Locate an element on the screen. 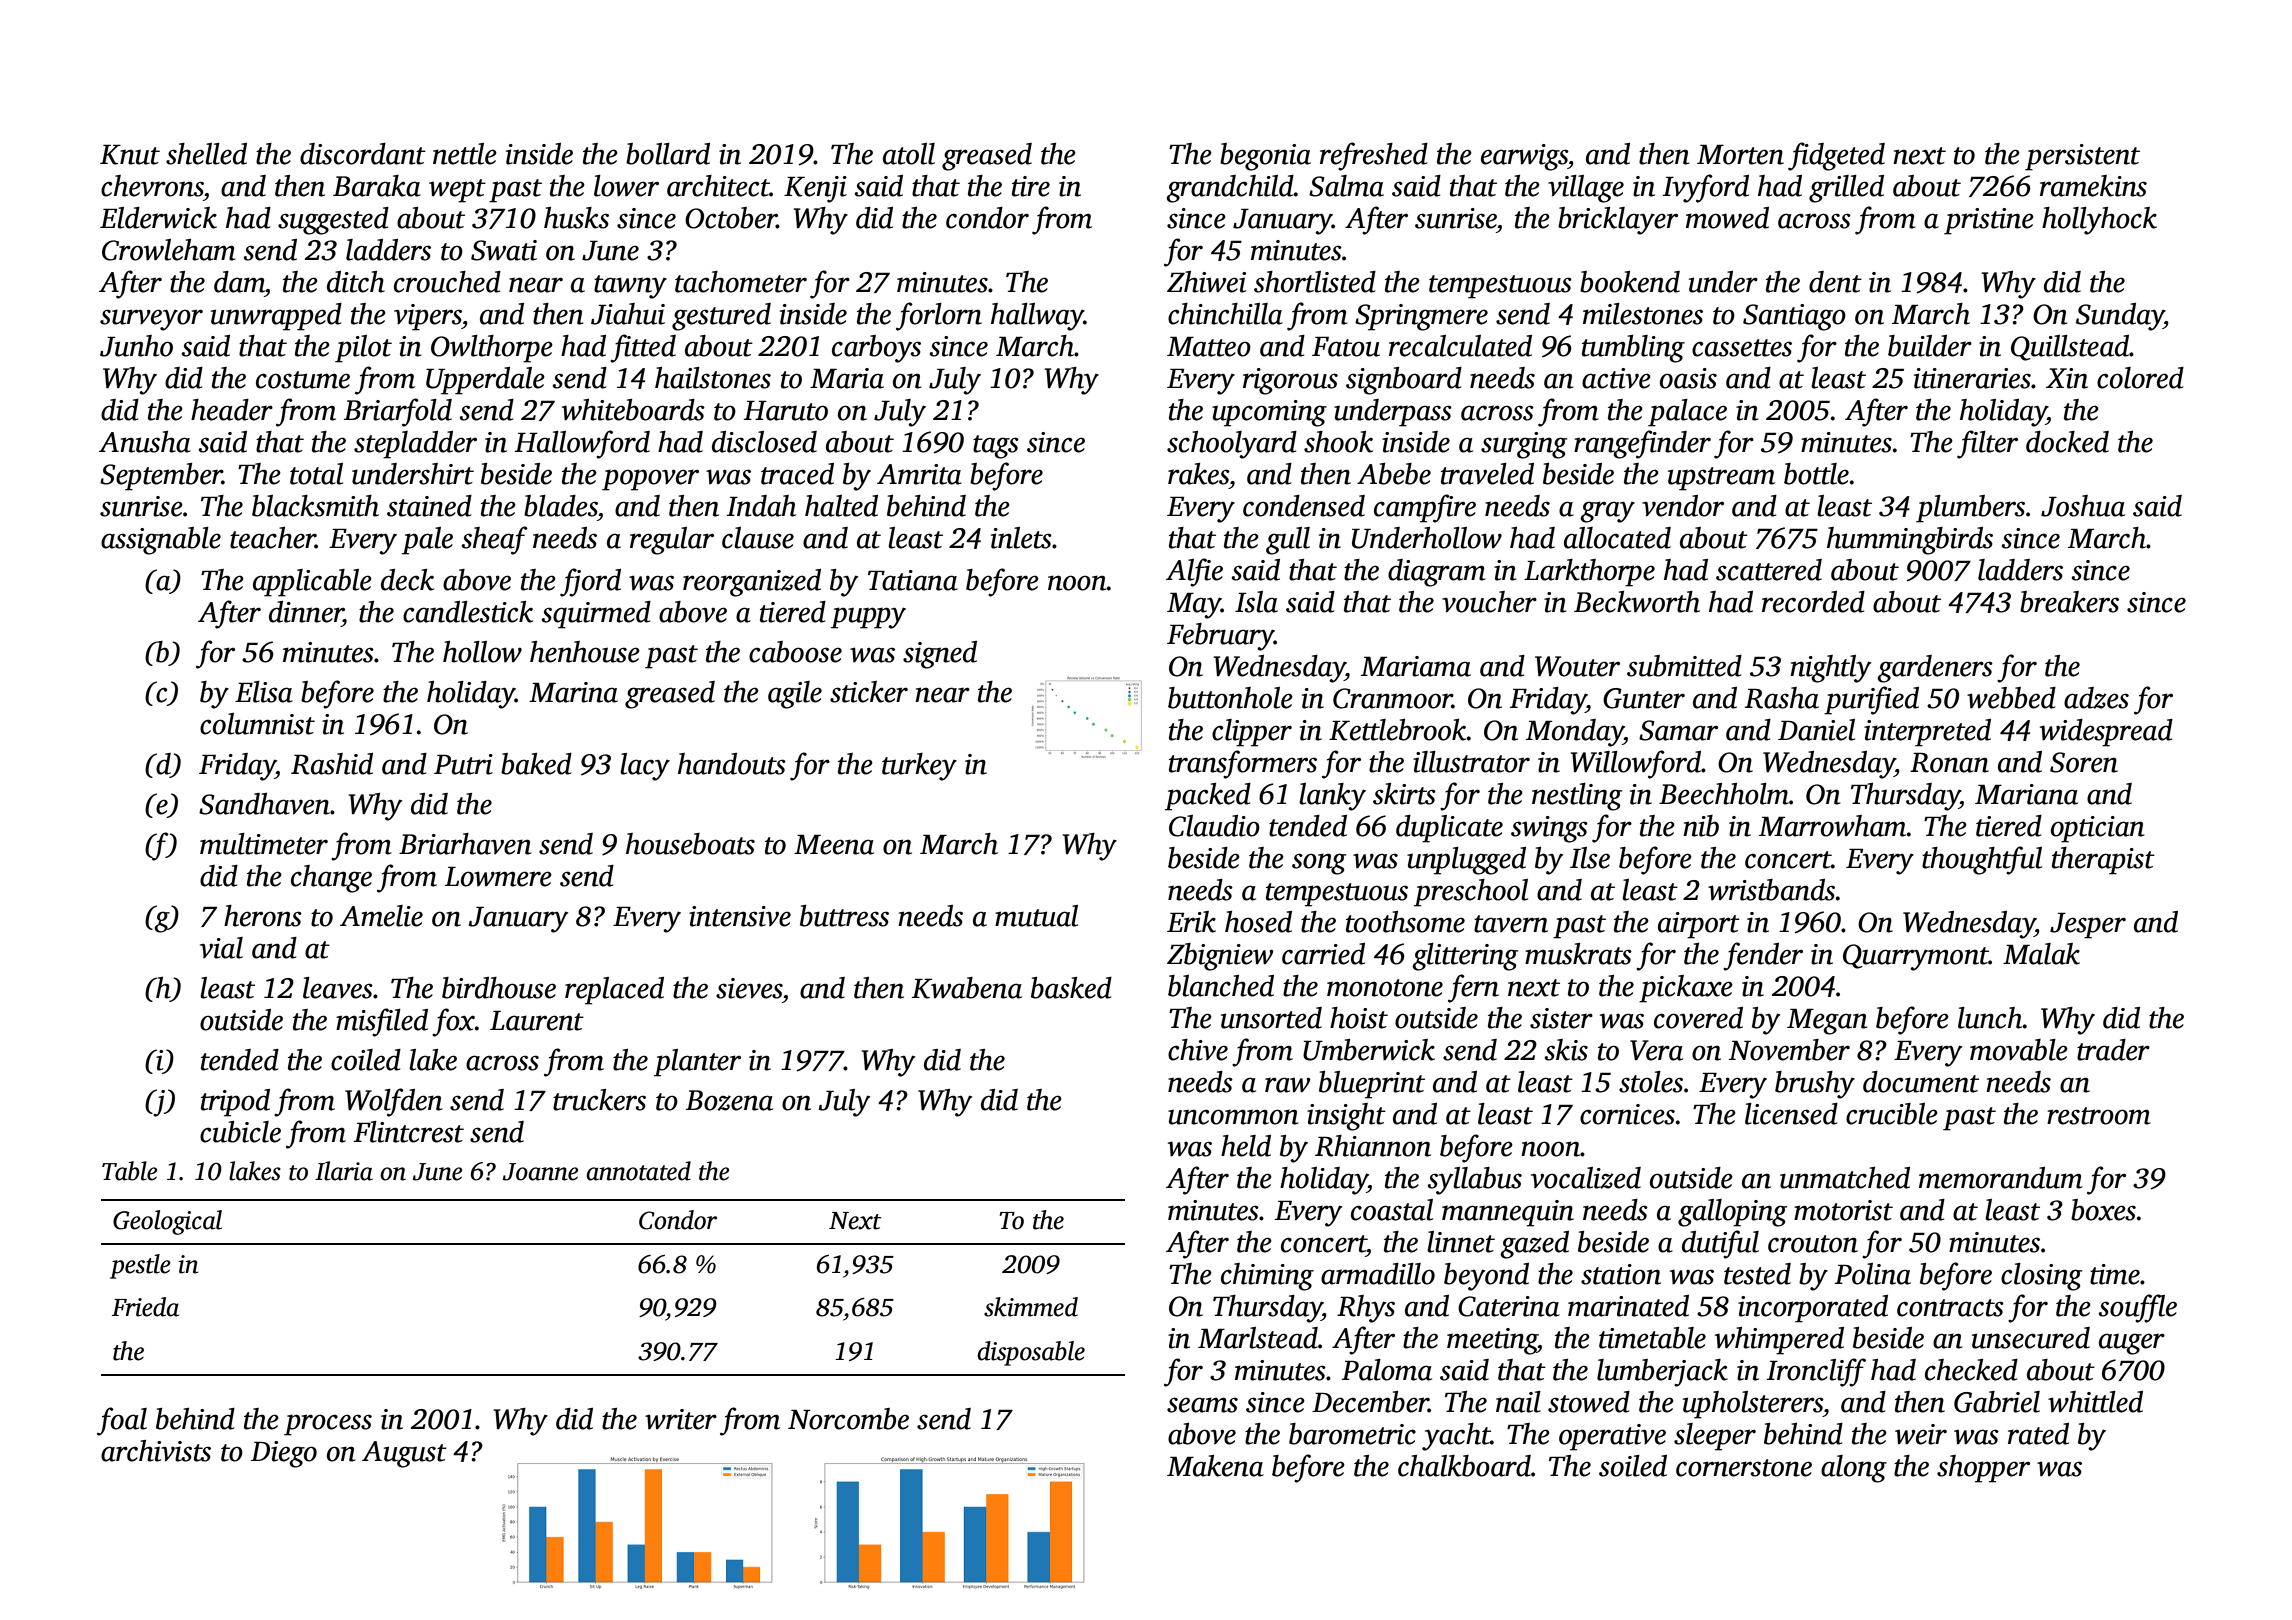 The width and height of the screenshot is (2292, 1620). Larkthorpe is located at coordinates (1589, 573).
